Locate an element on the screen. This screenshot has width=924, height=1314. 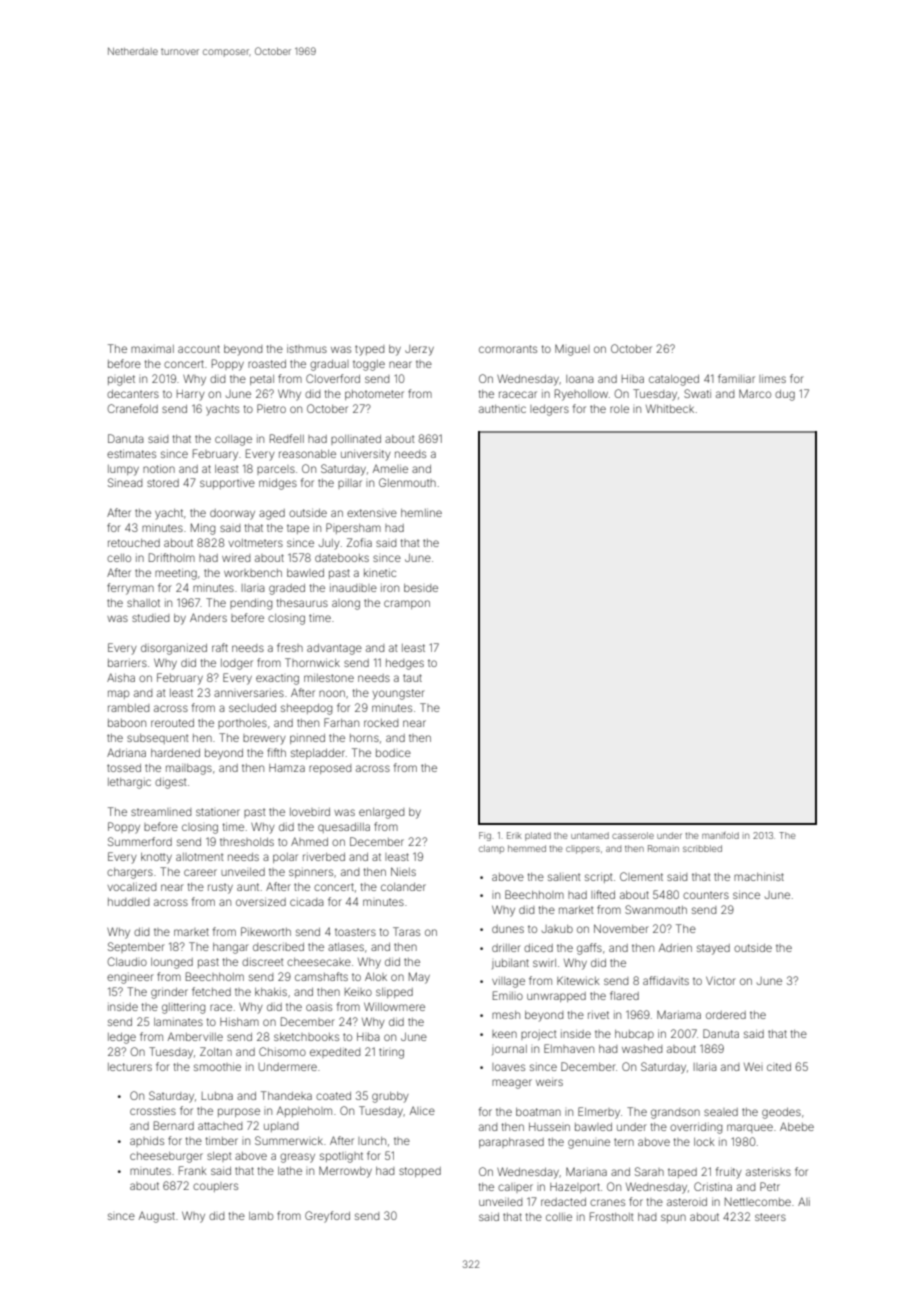
Cloverford is located at coordinates (333, 378).
